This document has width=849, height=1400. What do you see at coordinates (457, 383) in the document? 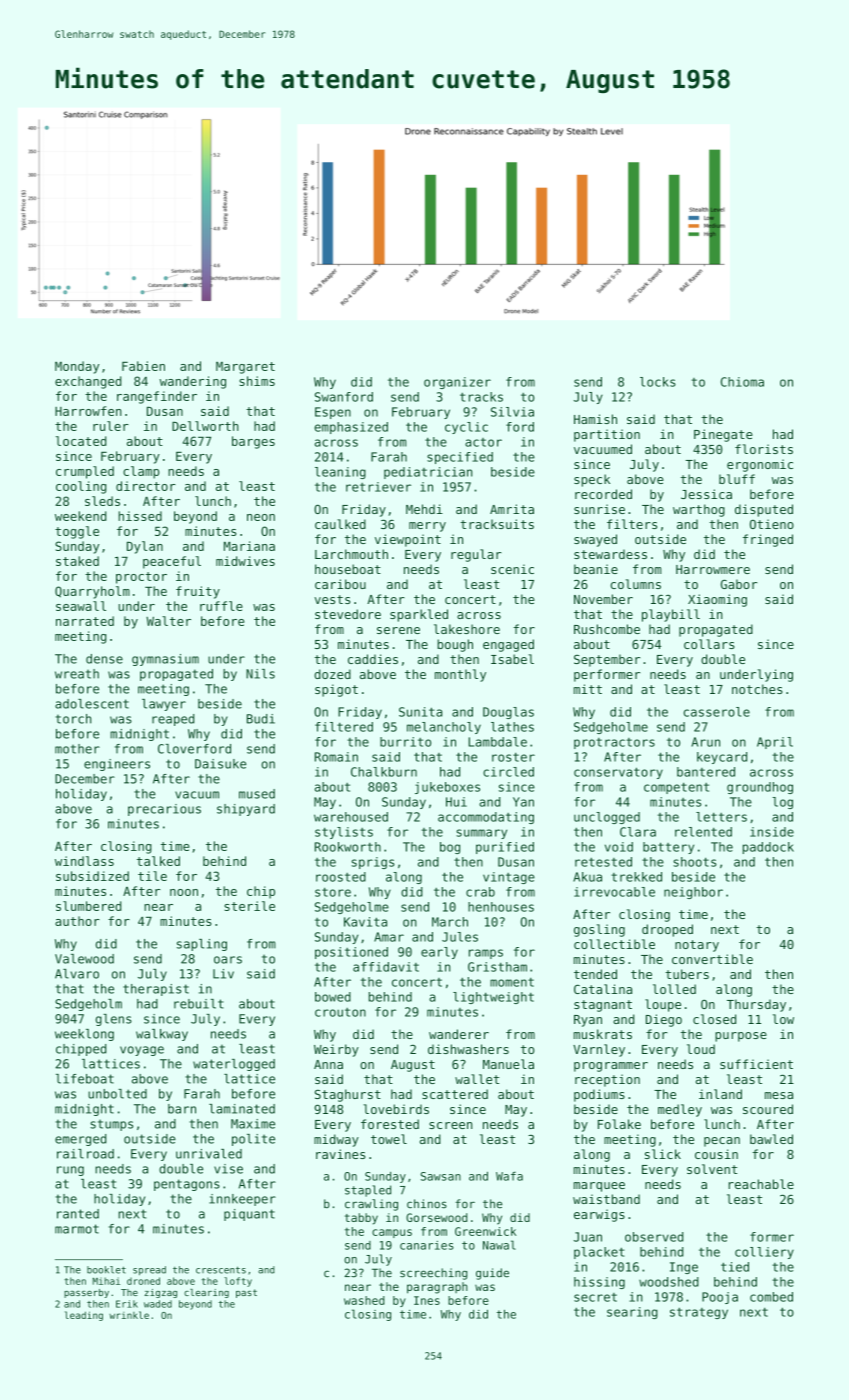
I see `organizer` at bounding box center [457, 383].
